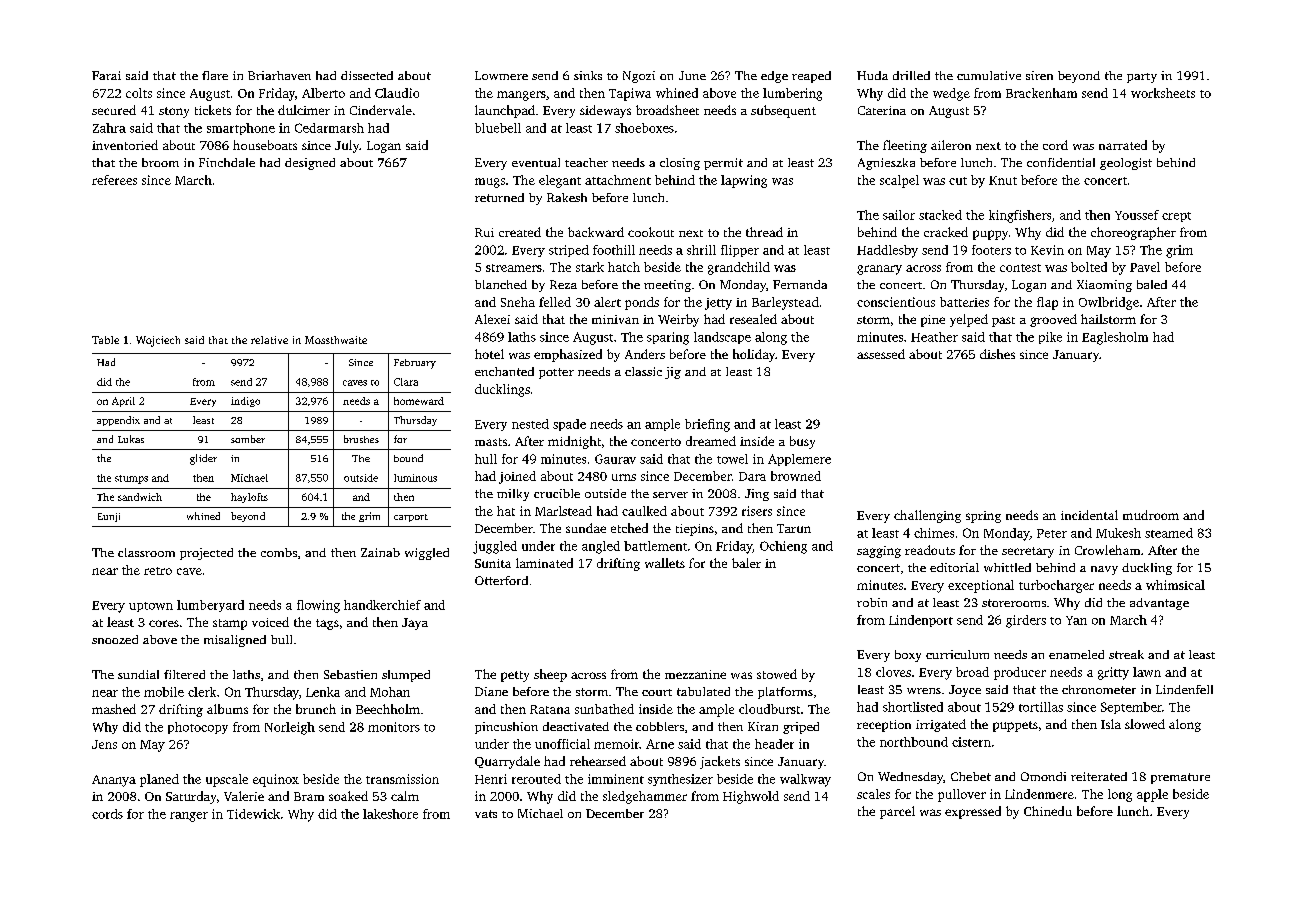 This image has height=924, width=1308. I want to click on Caterina, so click(882, 110).
